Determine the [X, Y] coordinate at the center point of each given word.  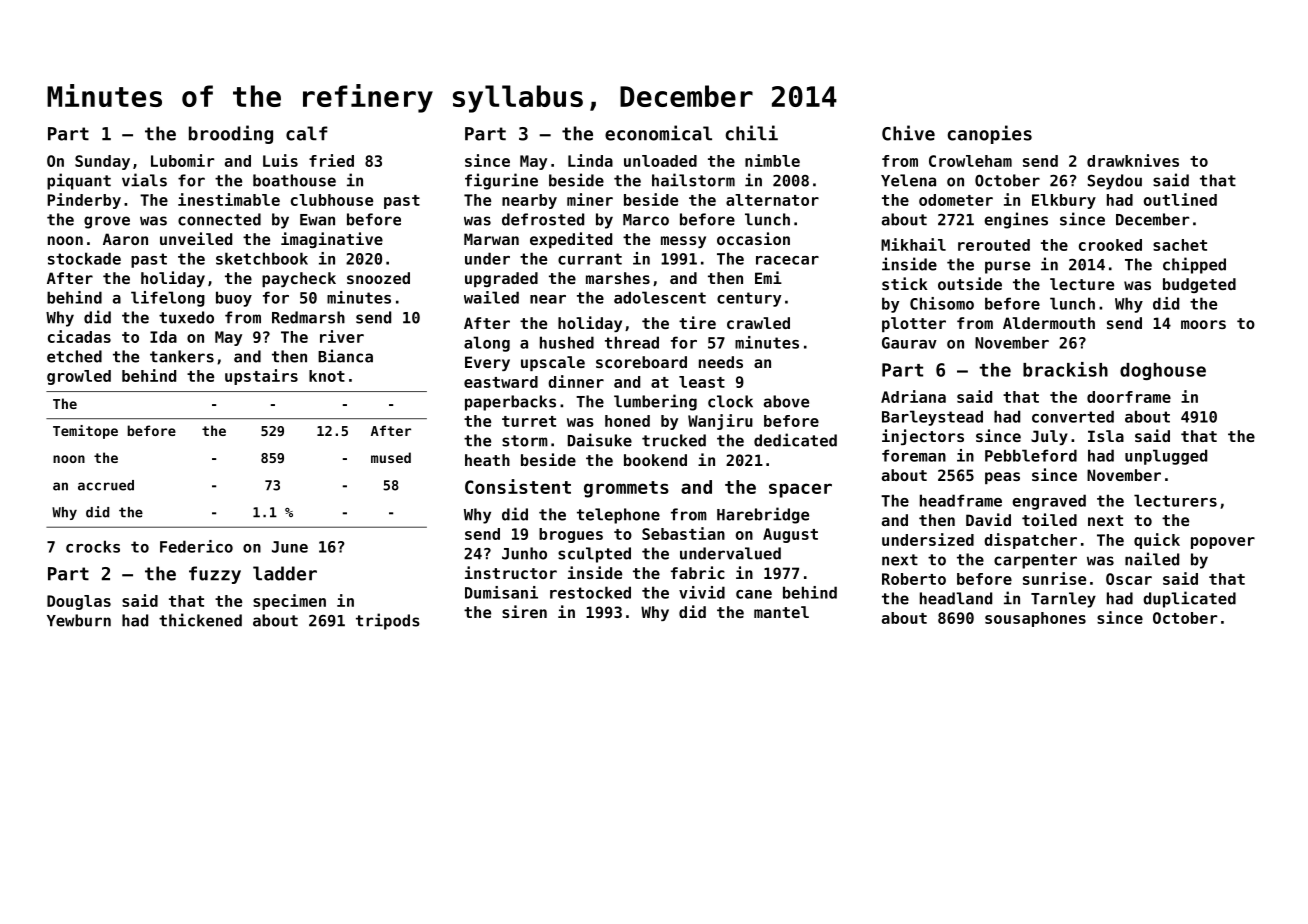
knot [327, 376]
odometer [956, 200]
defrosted [543, 219]
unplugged [1166, 457]
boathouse [294, 180]
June [290, 547]
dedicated [795, 440]
